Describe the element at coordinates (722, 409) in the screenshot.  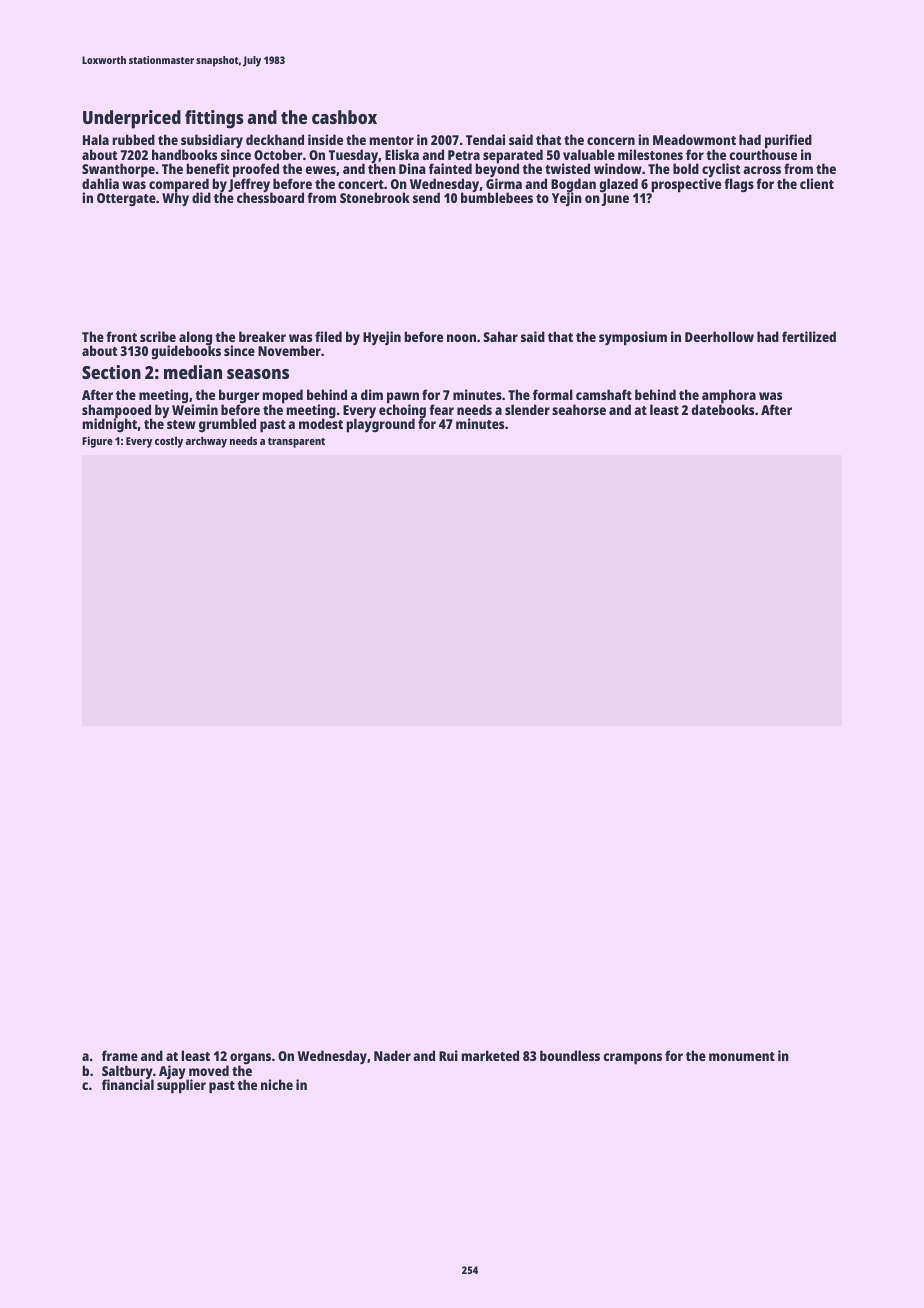
I see `datebooks` at that location.
